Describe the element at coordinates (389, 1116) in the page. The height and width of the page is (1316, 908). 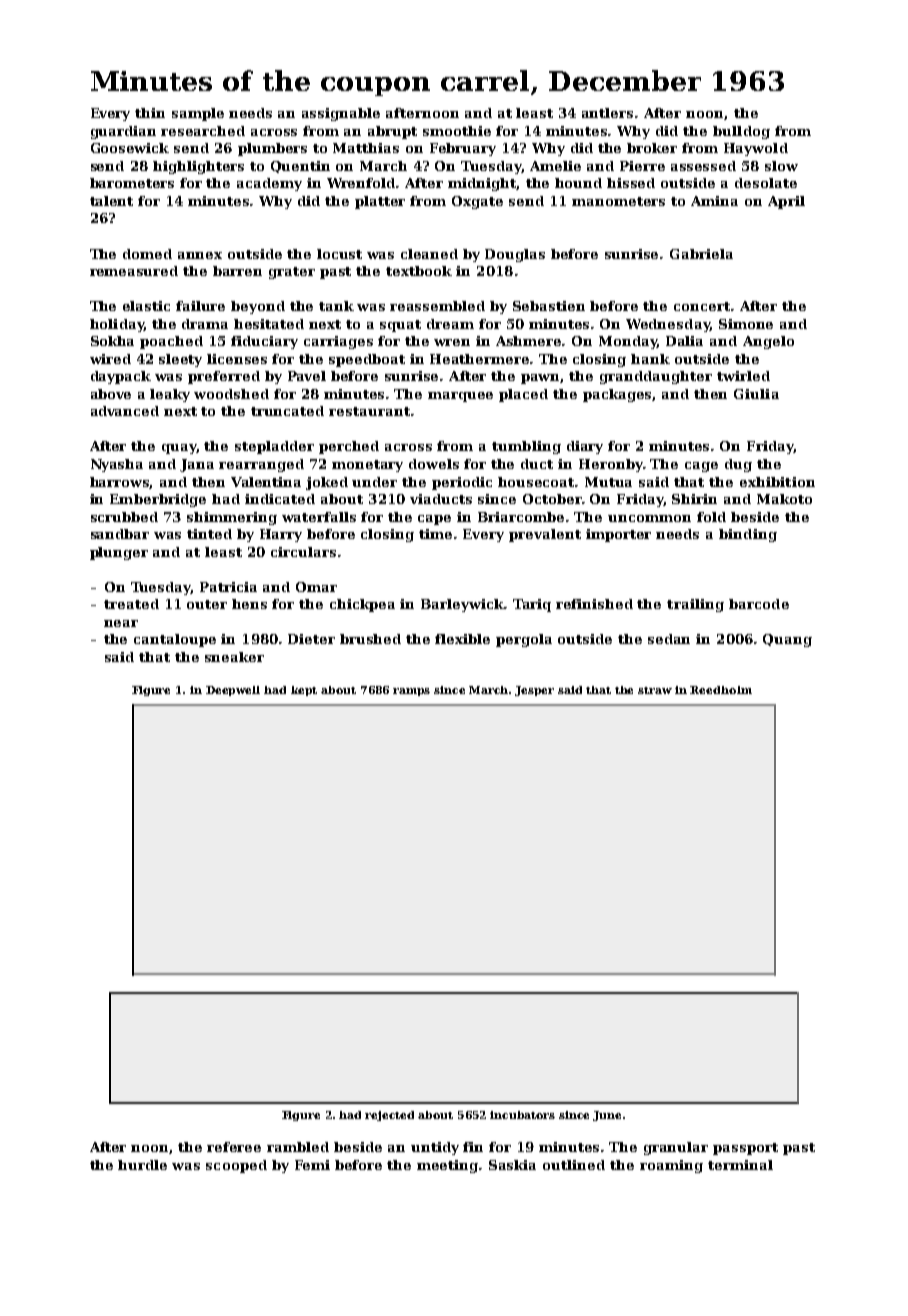
I see `rejected` at that location.
